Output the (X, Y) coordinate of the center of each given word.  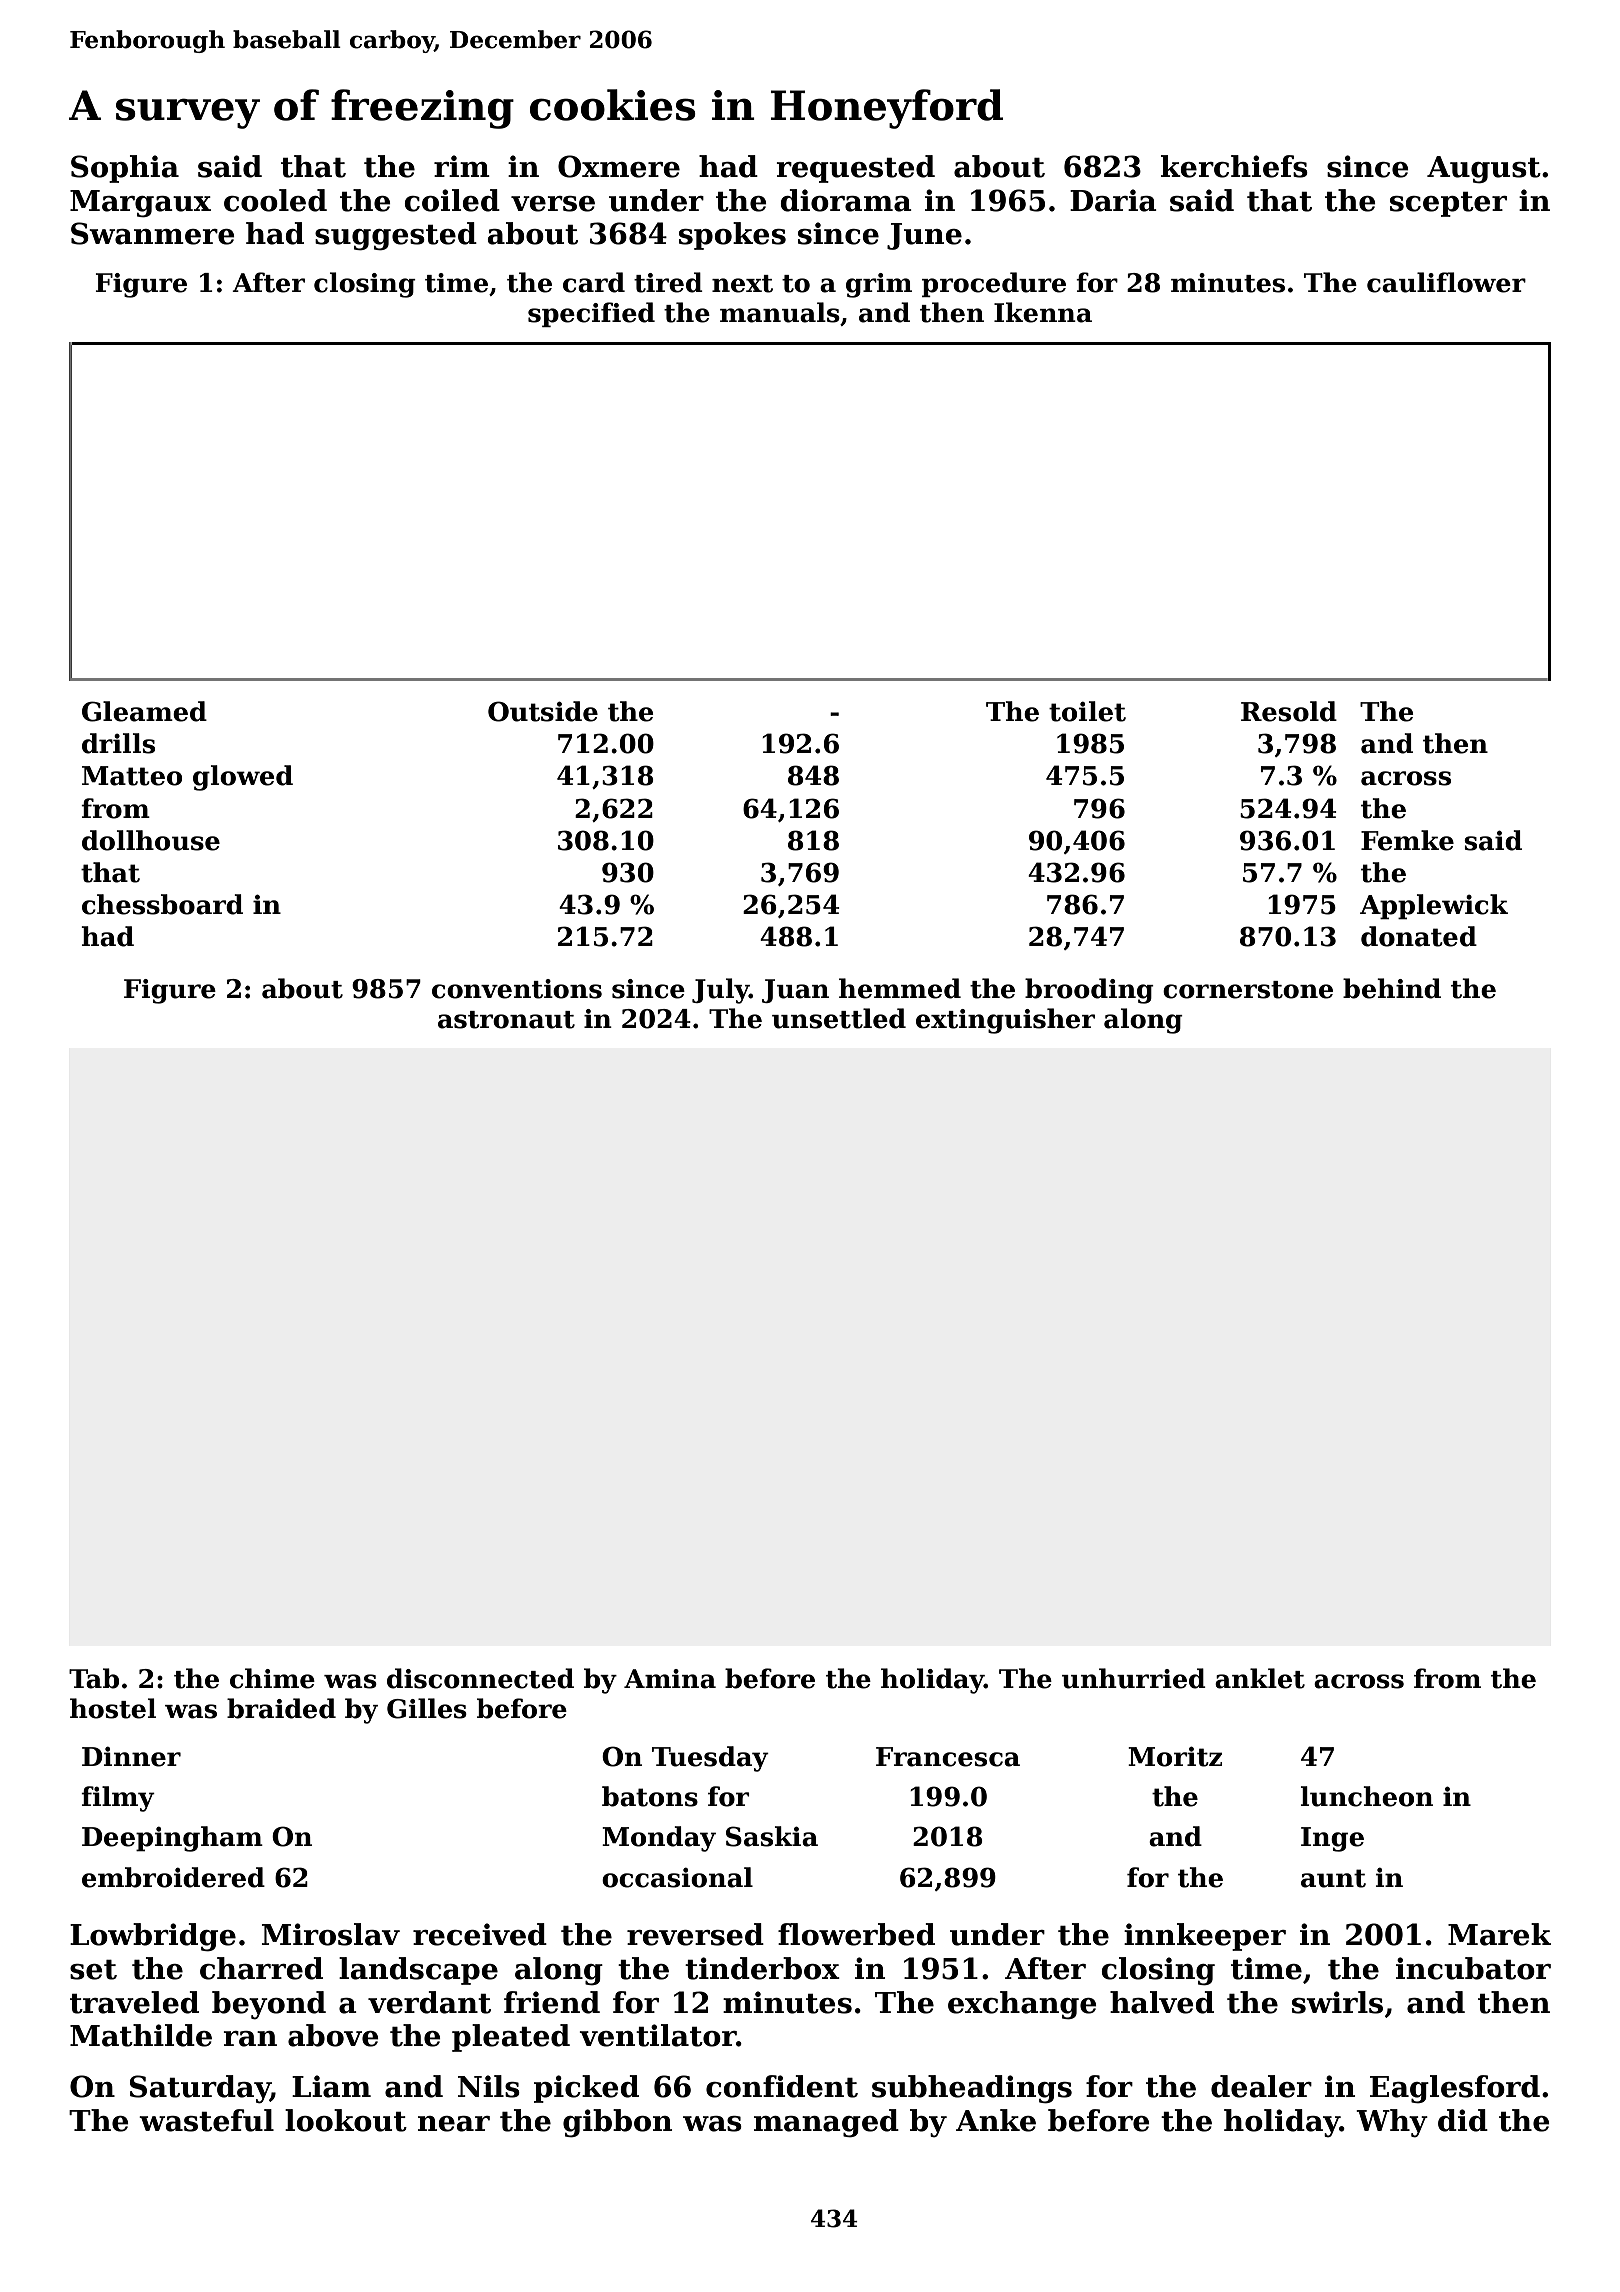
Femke (1407, 840)
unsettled (839, 1018)
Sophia (125, 169)
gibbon (617, 2123)
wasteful (206, 2120)
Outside (543, 711)
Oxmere (619, 166)
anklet (1260, 1678)
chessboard (162, 904)
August (1484, 170)
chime (272, 1678)
